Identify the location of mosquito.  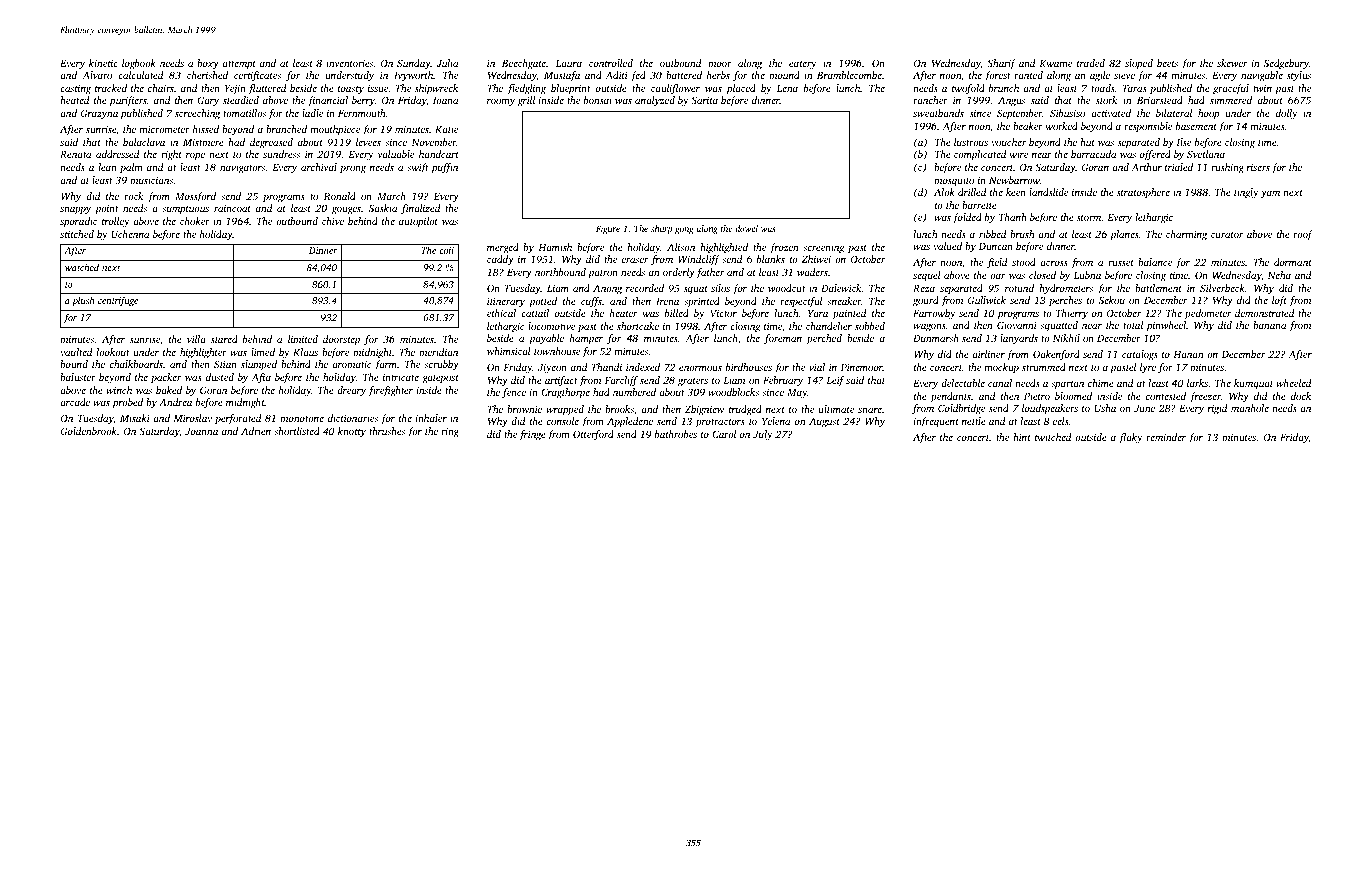
(954, 182).
